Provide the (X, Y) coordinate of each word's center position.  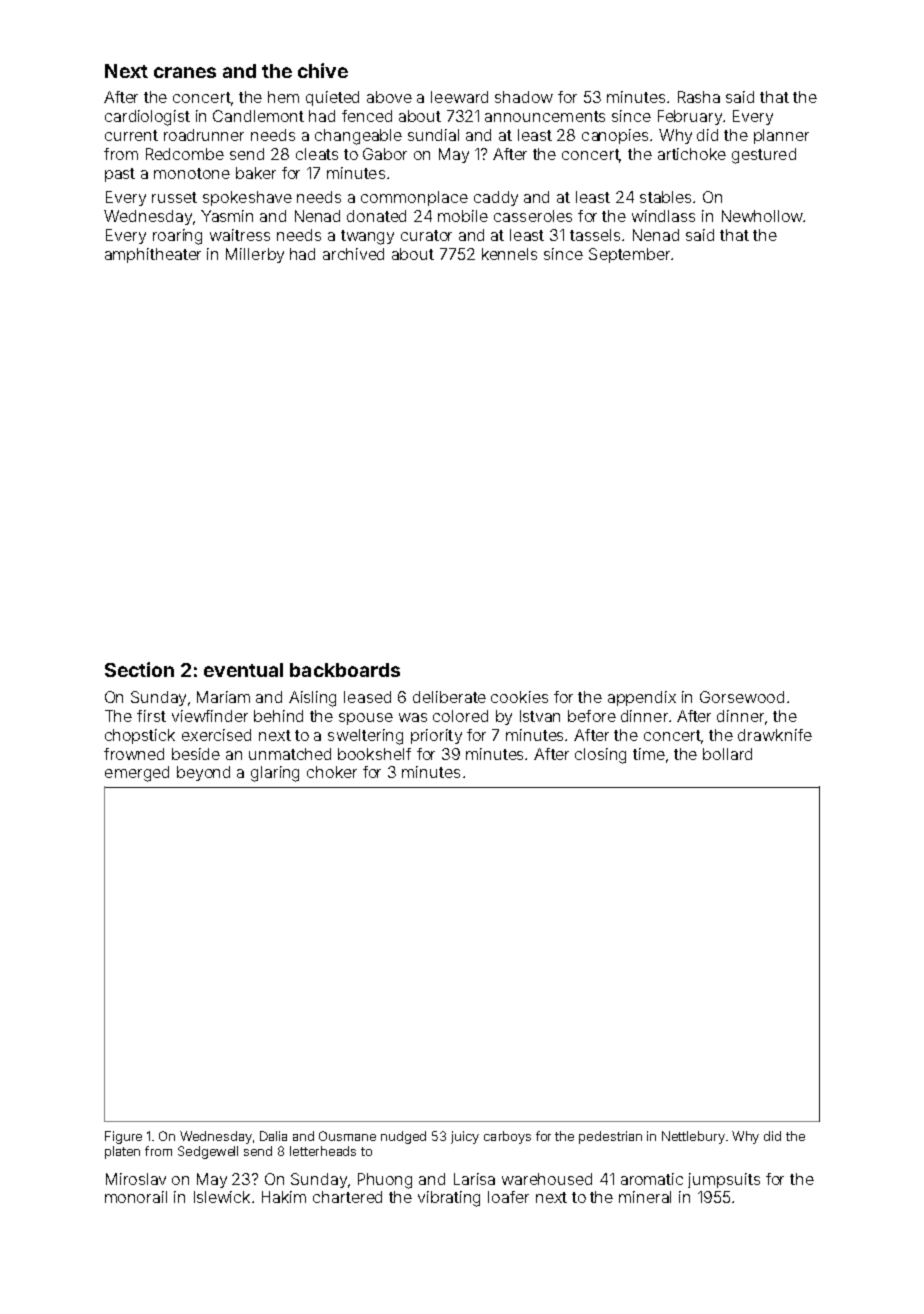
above (389, 97)
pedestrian (610, 1137)
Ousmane (347, 1136)
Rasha (699, 97)
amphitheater (153, 255)
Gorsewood (742, 697)
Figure (123, 1137)
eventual (243, 670)
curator (426, 235)
